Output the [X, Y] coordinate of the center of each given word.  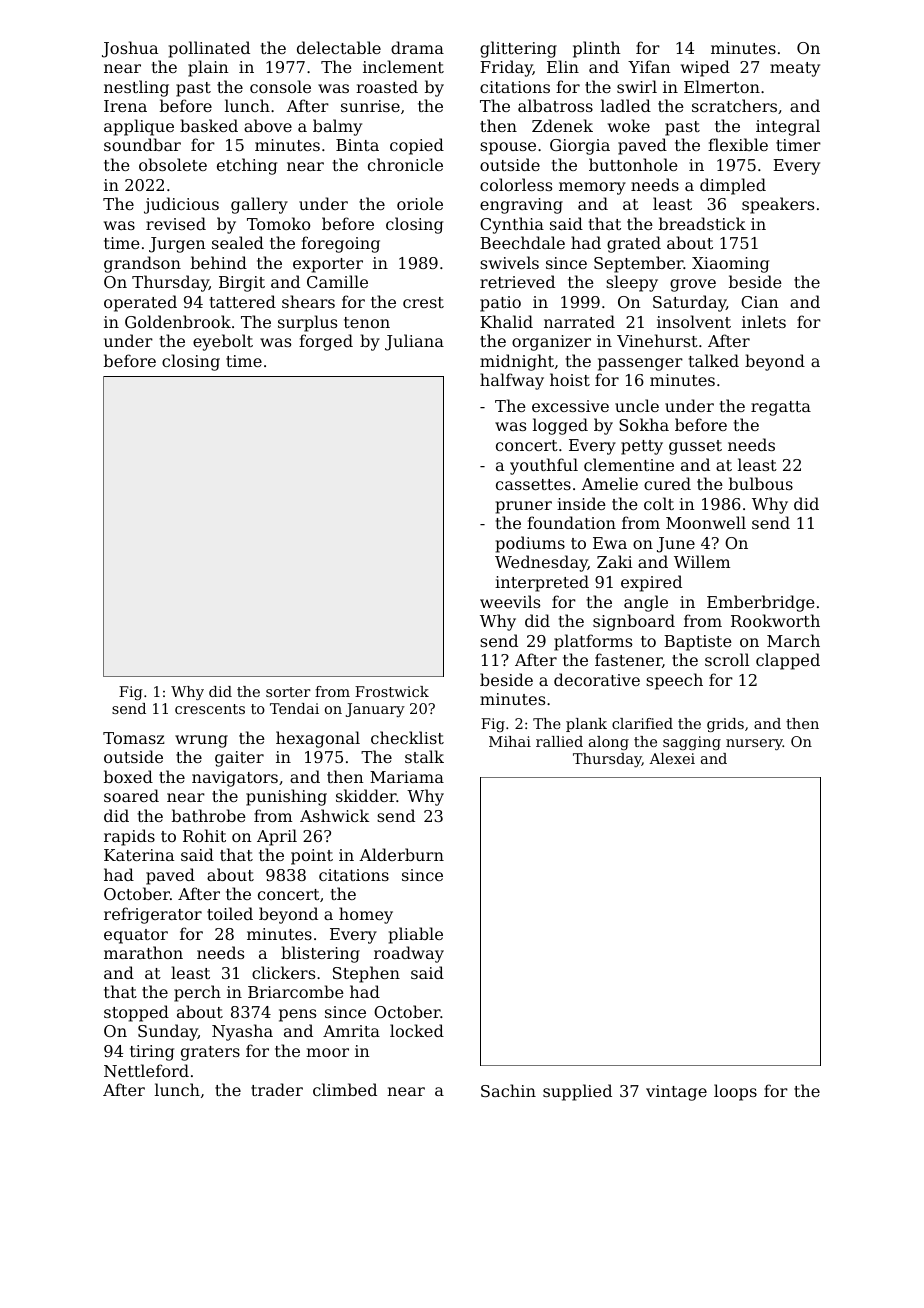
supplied [577, 1092]
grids [725, 725]
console [280, 86]
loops [735, 1092]
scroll [727, 659]
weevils [510, 601]
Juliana [414, 342]
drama [417, 47]
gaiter [239, 759]
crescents [210, 709]
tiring [152, 1053]
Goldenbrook [178, 321]
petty [642, 447]
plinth [597, 49]
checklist [407, 737]
